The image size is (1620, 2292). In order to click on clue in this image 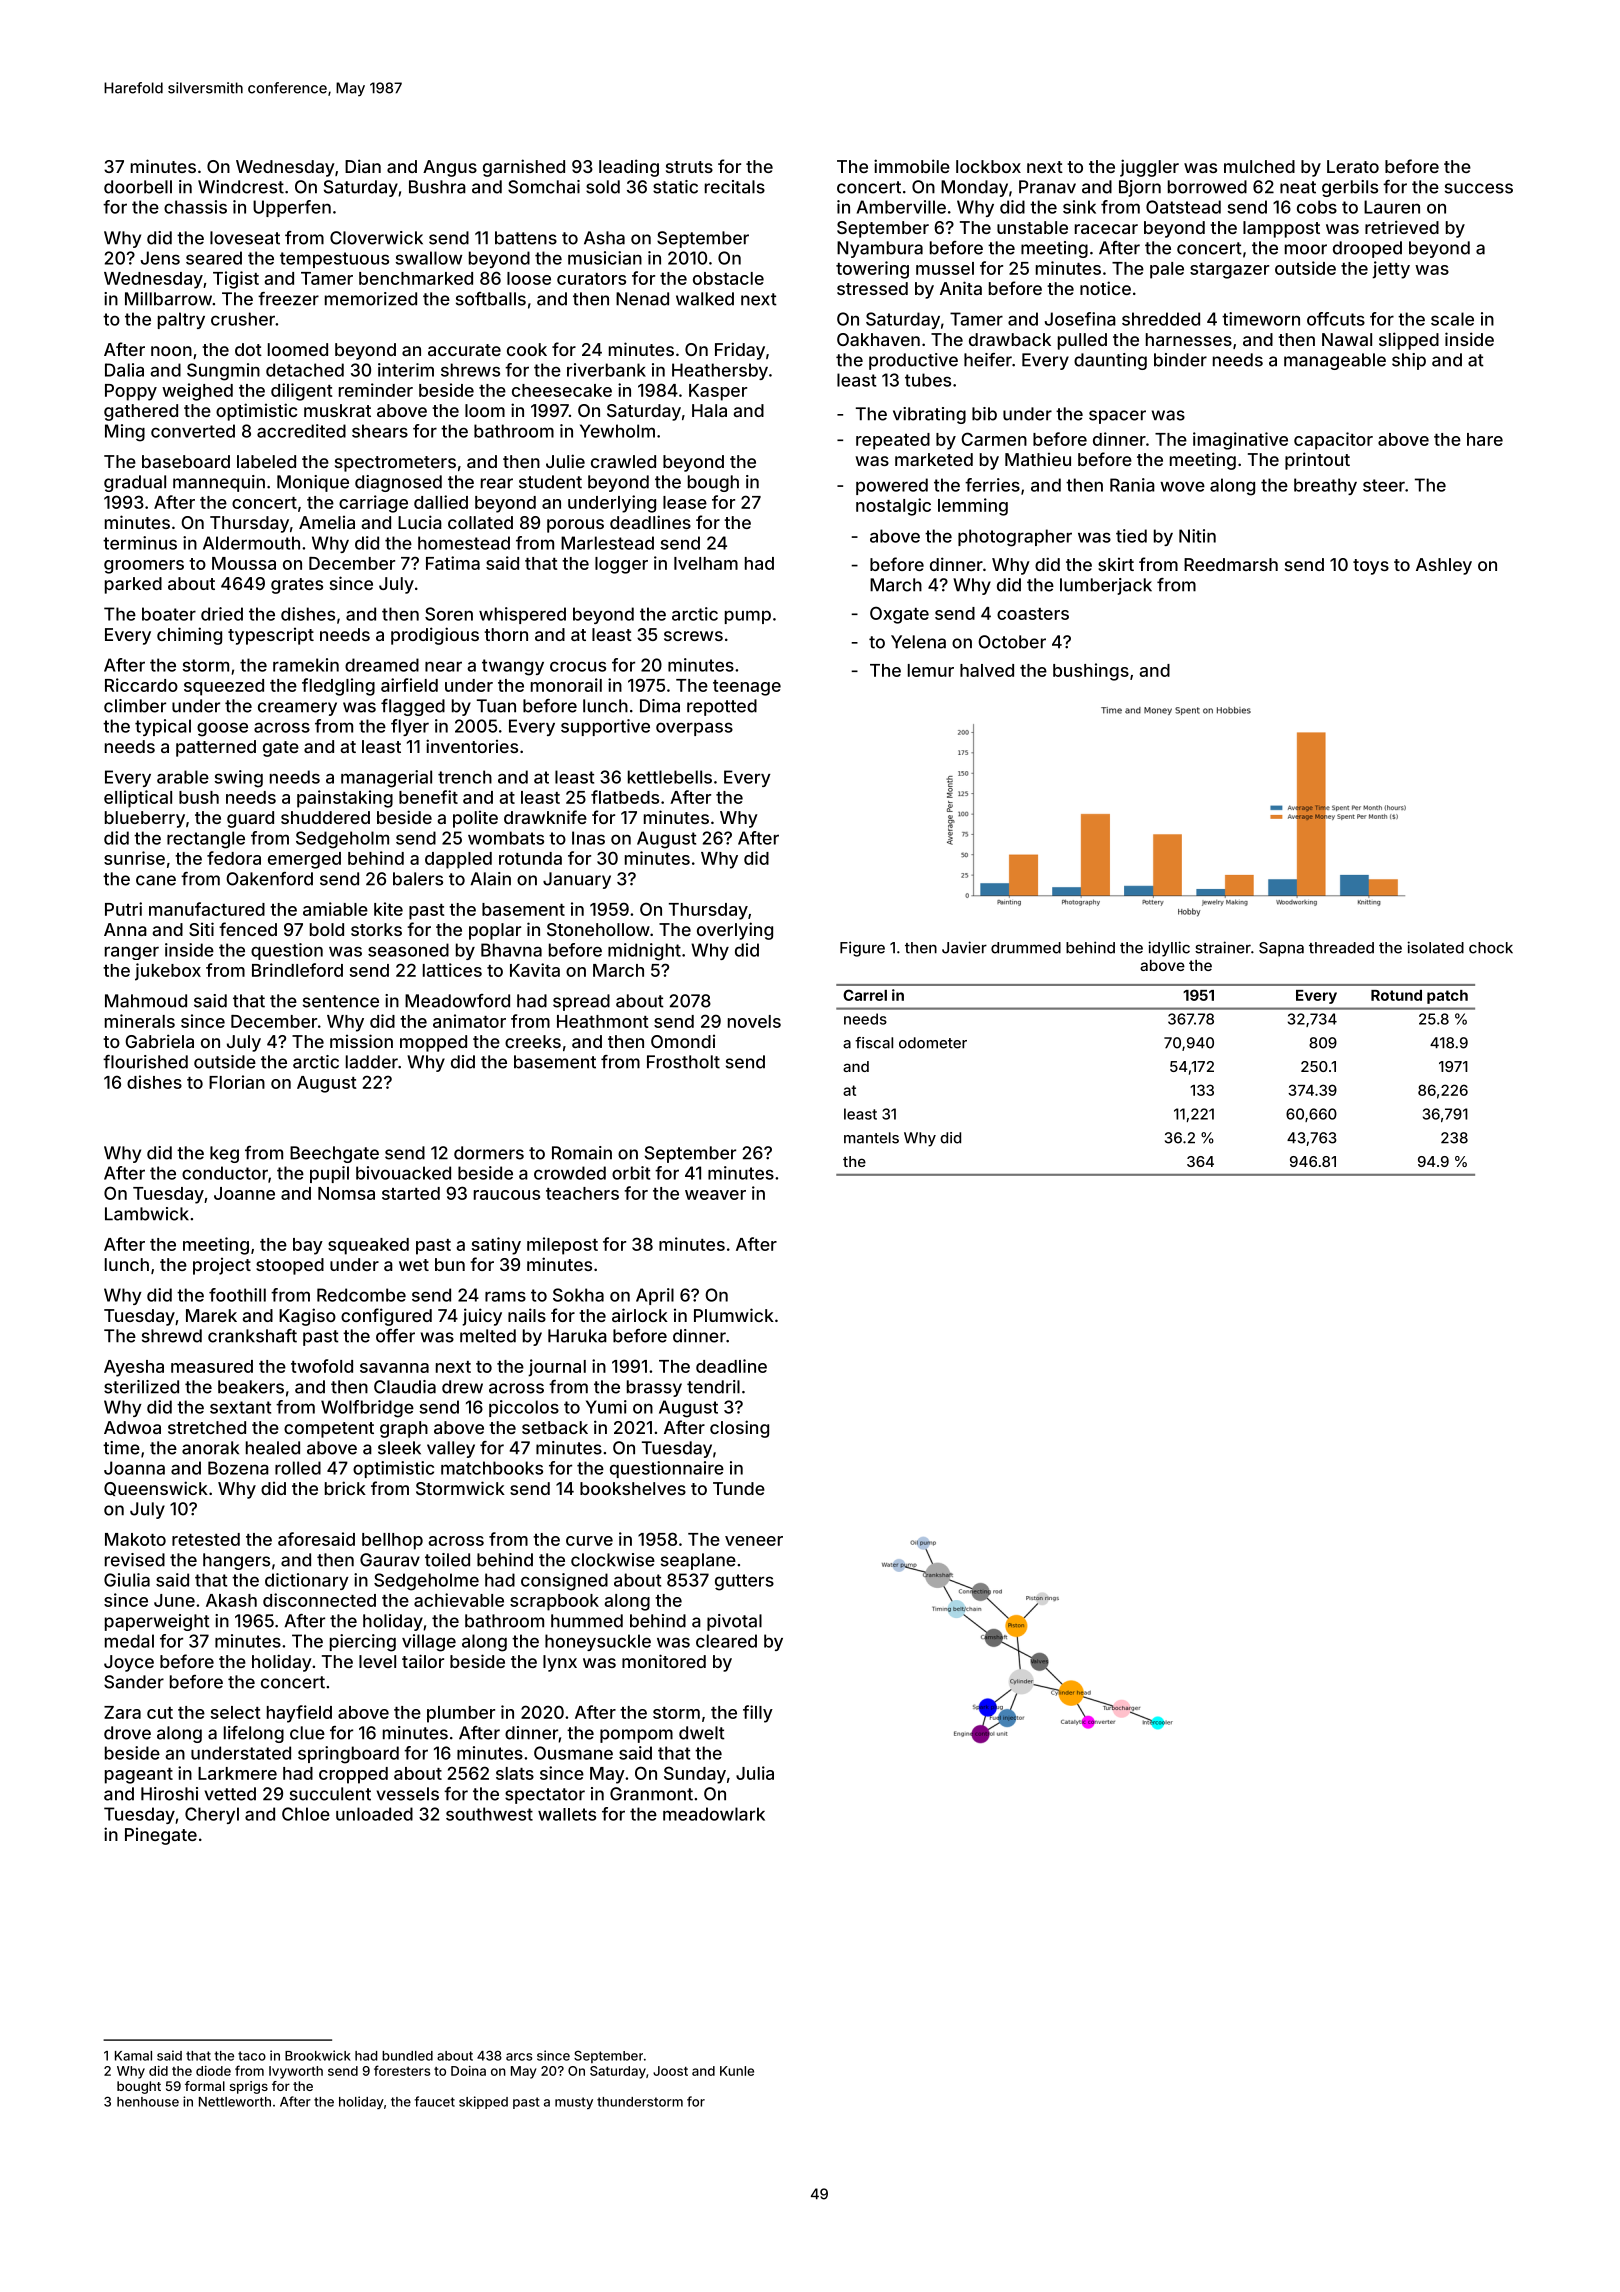, I will do `click(307, 1733)`.
